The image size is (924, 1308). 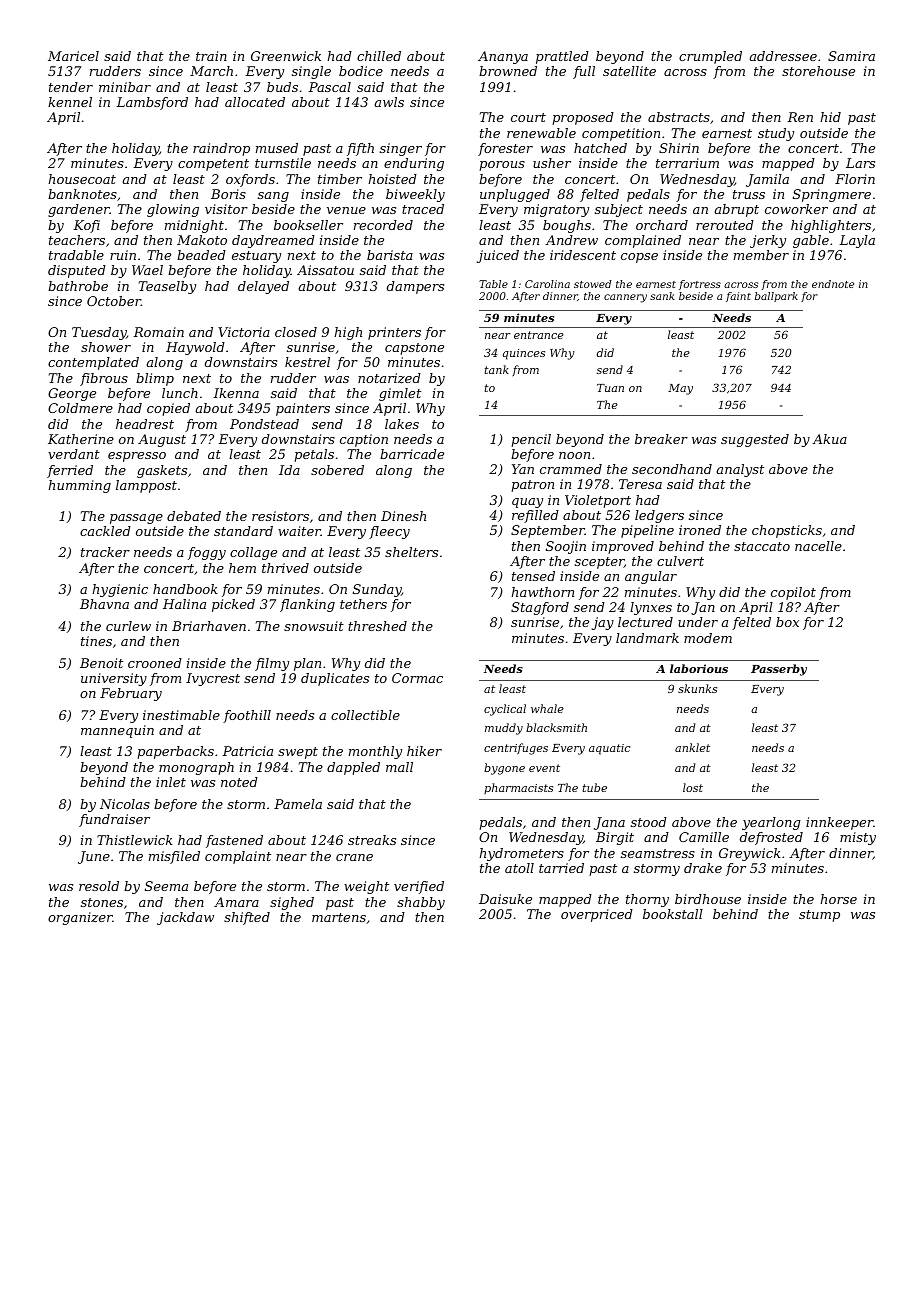 I want to click on organizer, so click(x=80, y=918).
